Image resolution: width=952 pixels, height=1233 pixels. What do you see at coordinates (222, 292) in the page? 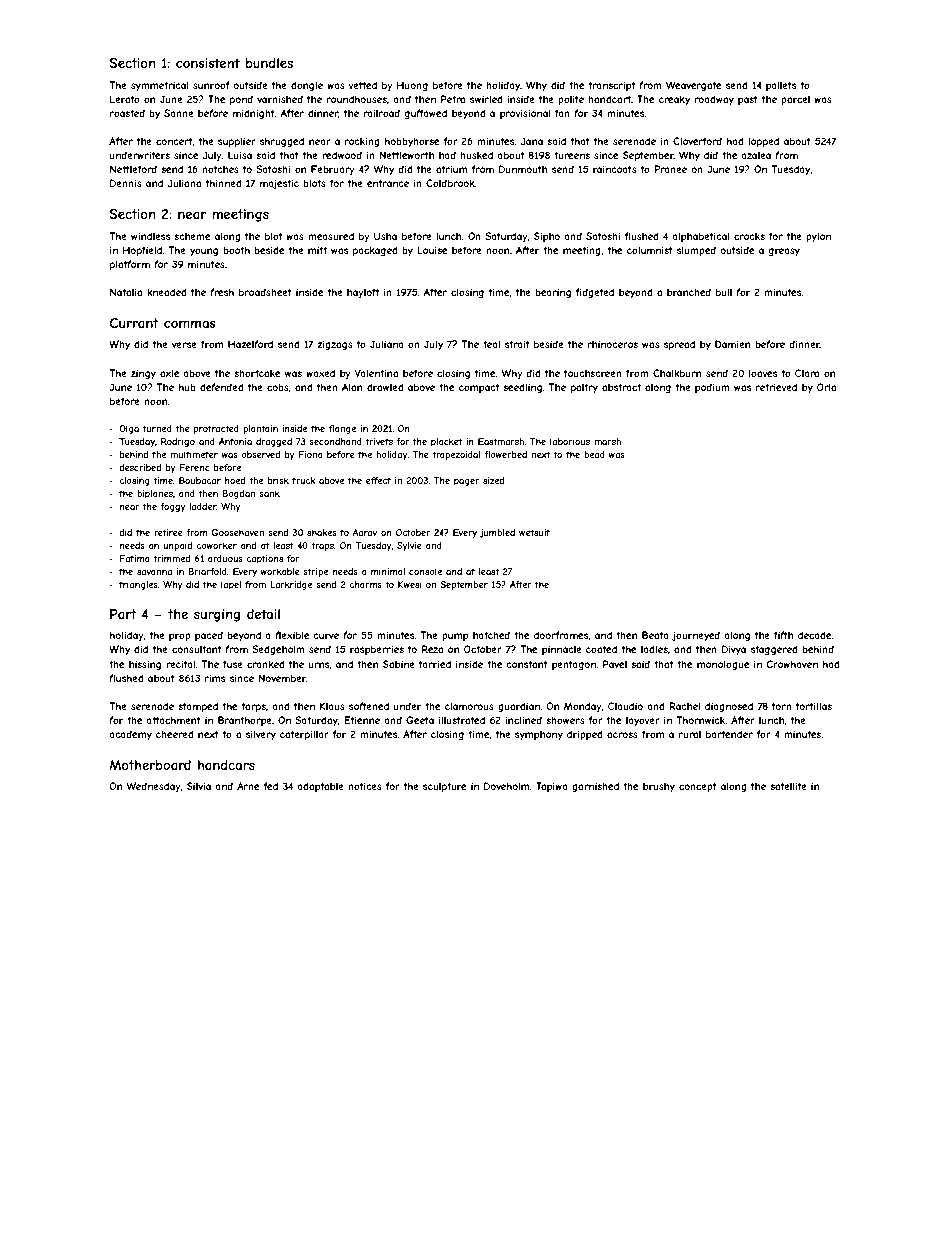
I see `fresh` at bounding box center [222, 292].
